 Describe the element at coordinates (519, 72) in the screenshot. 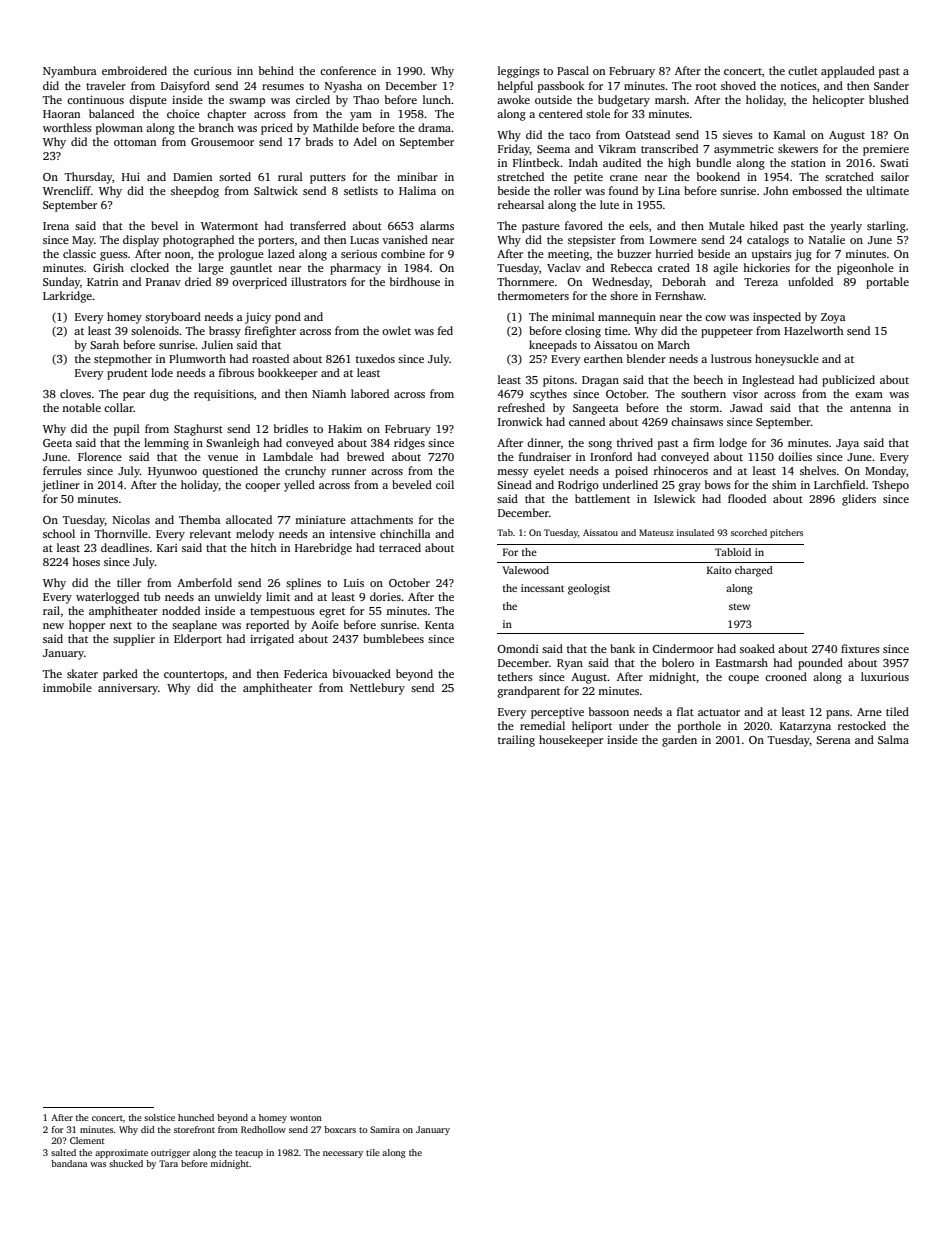

I see `leggings` at that location.
